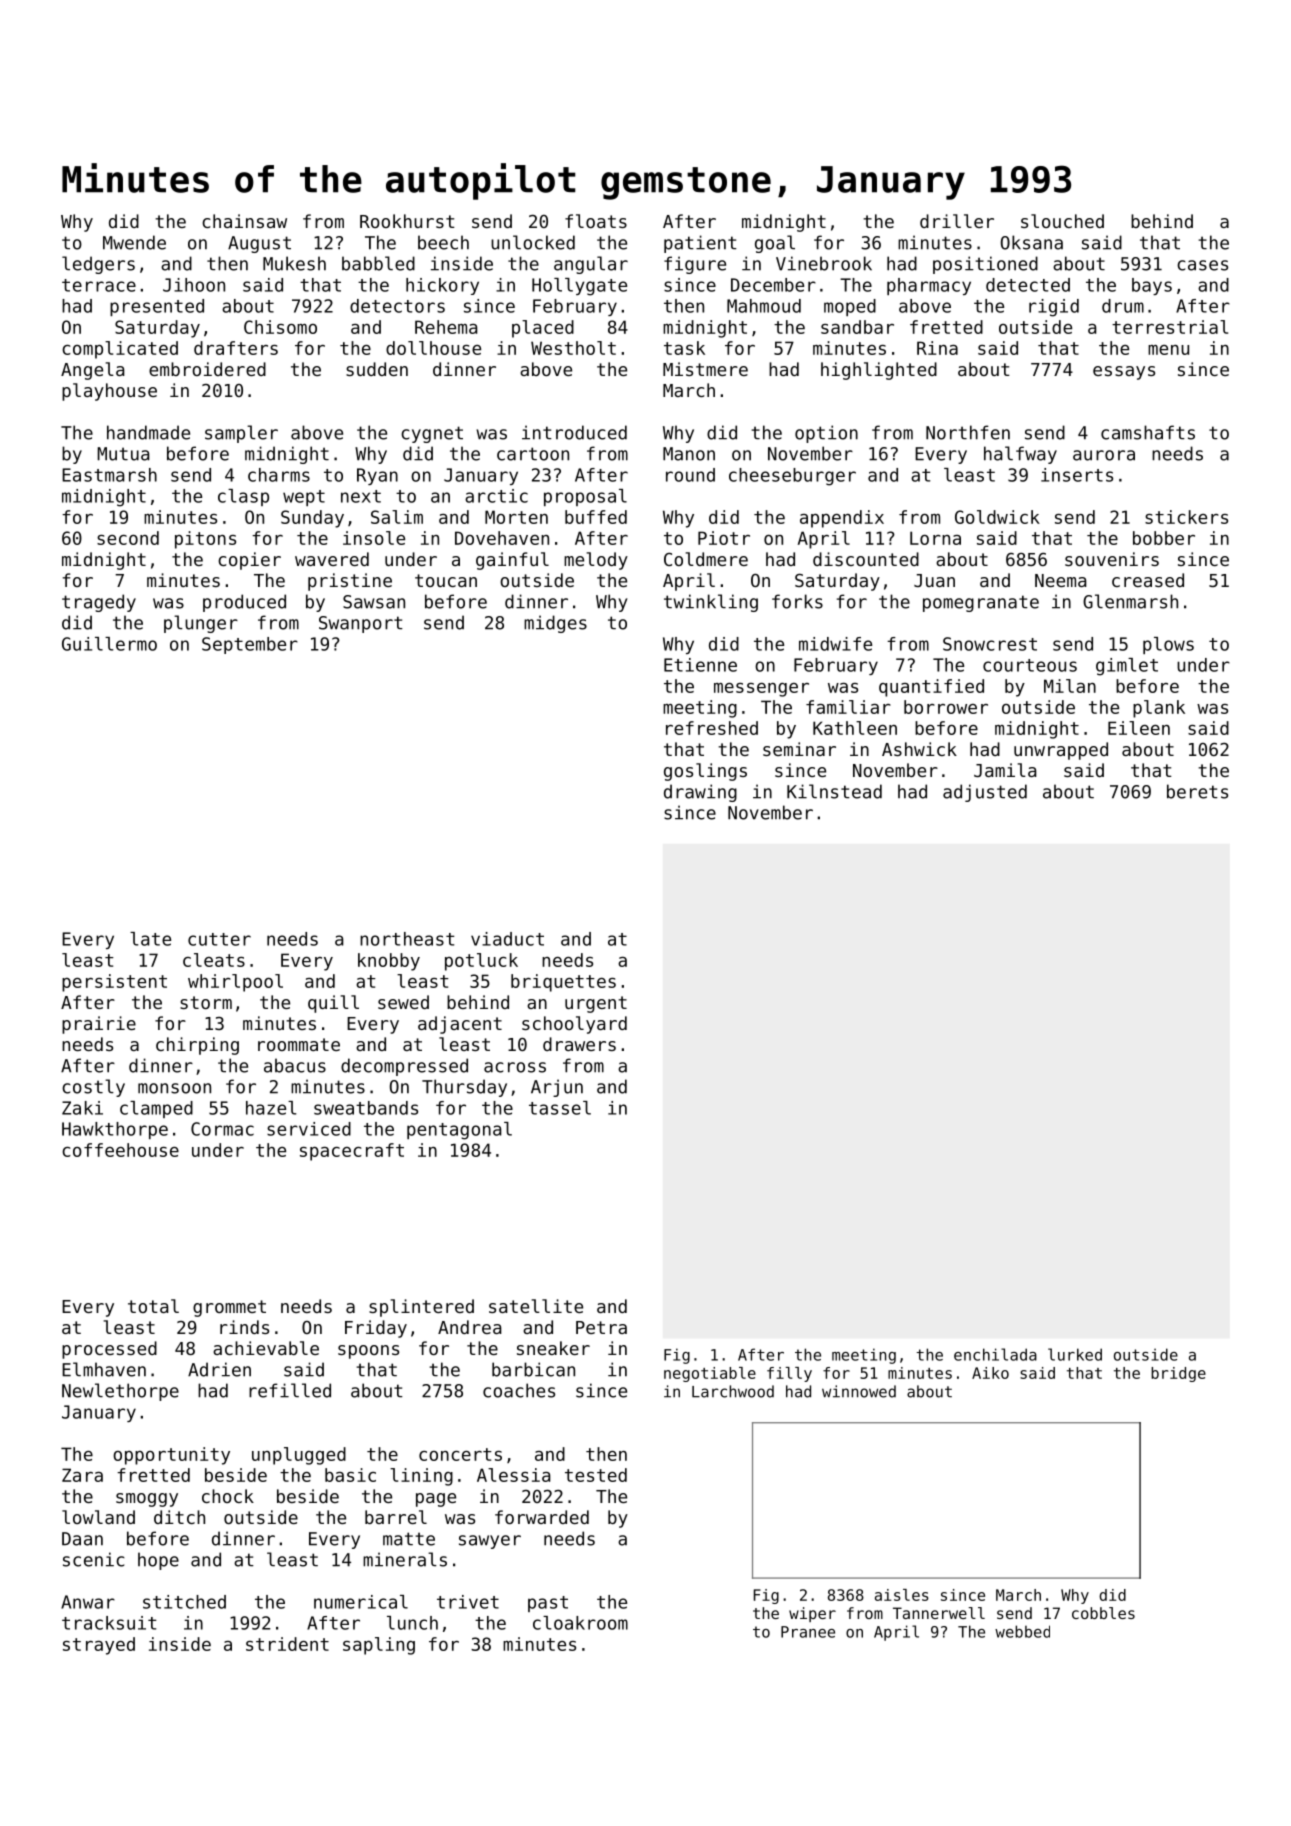 Image resolution: width=1291 pixels, height=1826 pixels. What do you see at coordinates (1103, 1613) in the image?
I see `cobbles` at bounding box center [1103, 1613].
